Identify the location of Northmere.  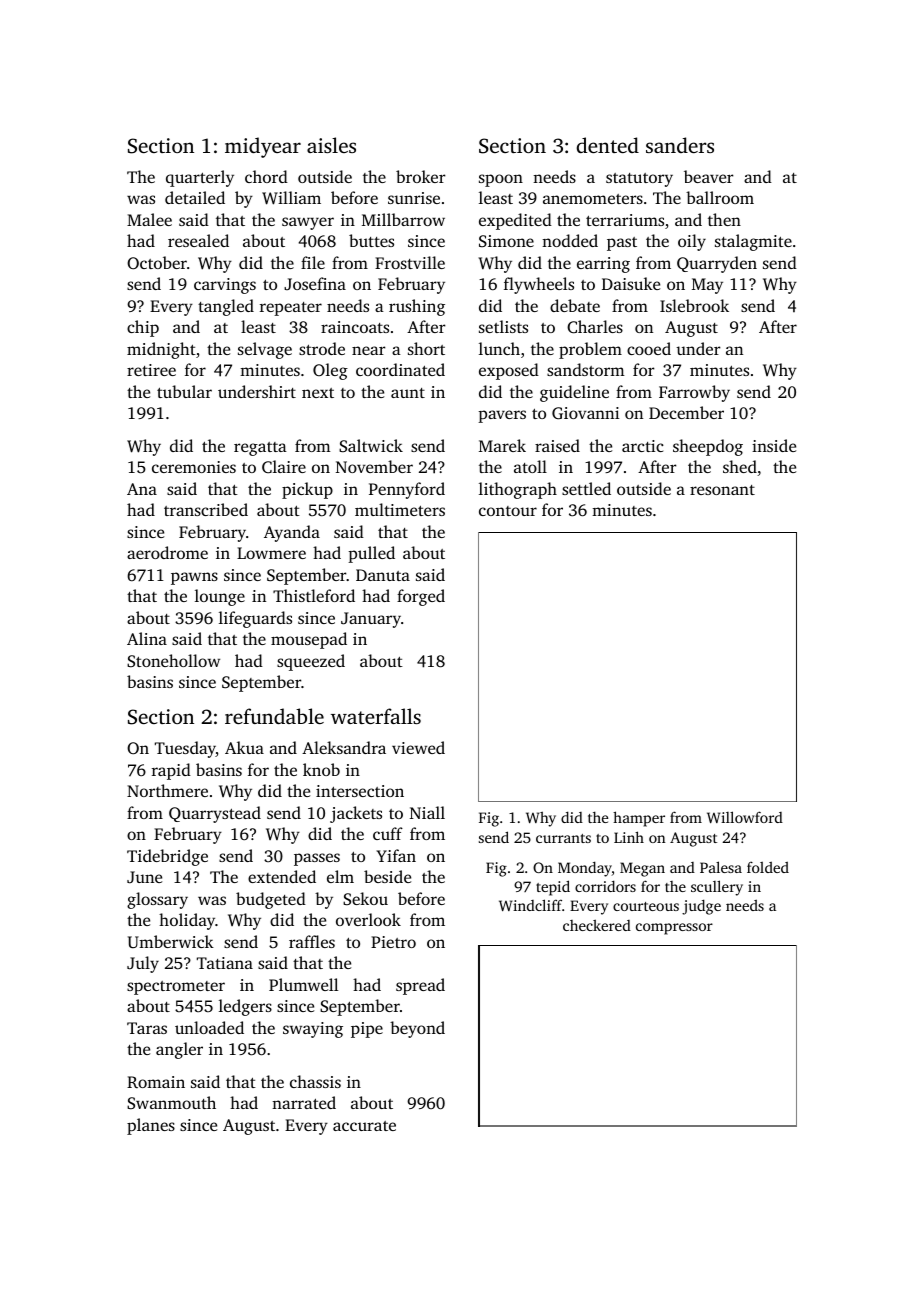
(167, 790).
